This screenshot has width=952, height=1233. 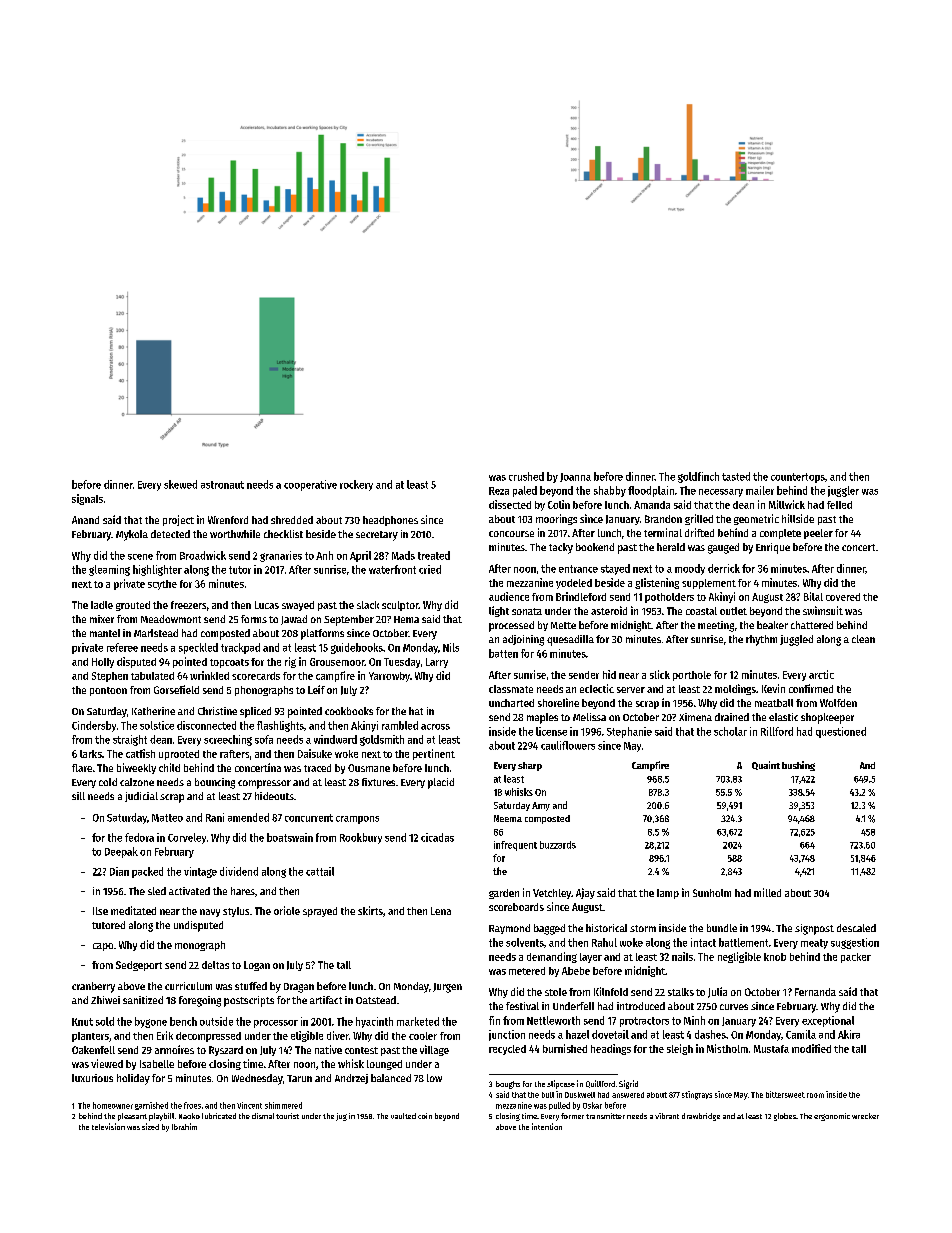 I want to click on arctic, so click(x=821, y=674).
